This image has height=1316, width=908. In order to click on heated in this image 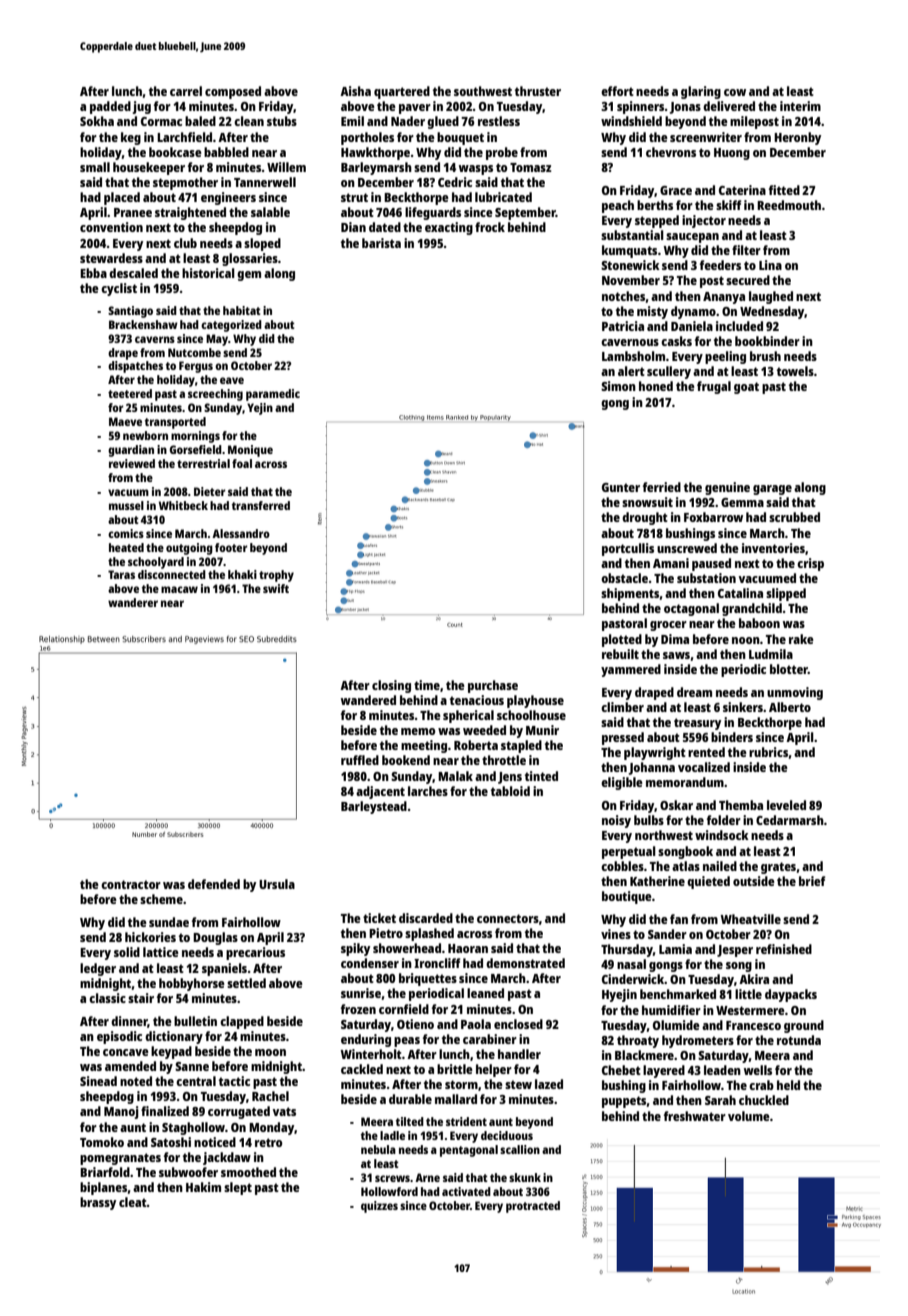, I will do `click(126, 547)`.
